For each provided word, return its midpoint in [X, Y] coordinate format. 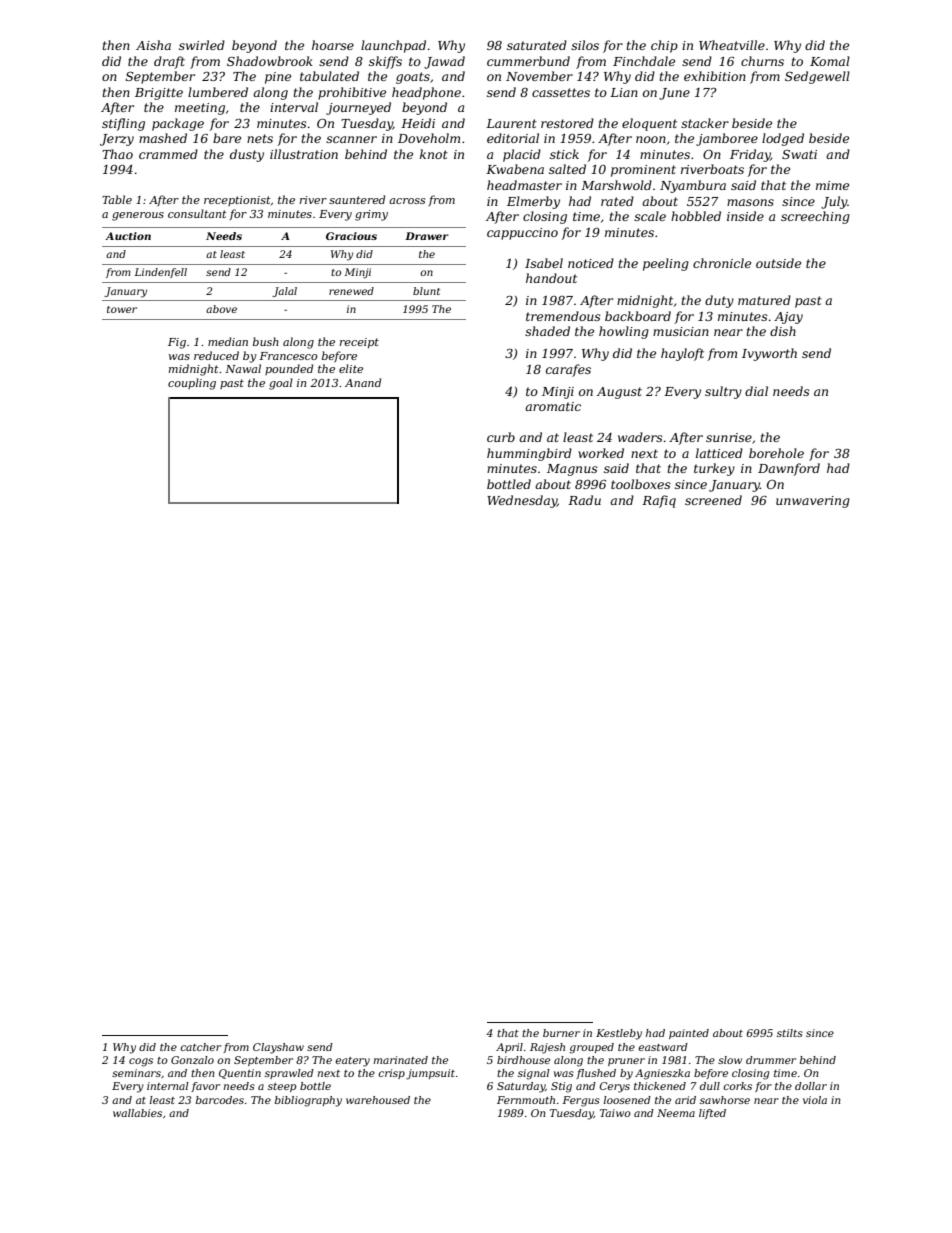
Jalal [284, 292]
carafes [568, 370]
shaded [547, 331]
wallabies [137, 1113]
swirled [202, 45]
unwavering [813, 502]
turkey [714, 469]
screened [713, 500]
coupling [192, 384]
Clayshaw [278, 1048]
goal [281, 384]
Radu [584, 500]
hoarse [333, 45]
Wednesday [522, 501]
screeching [815, 217]
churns [762, 61]
